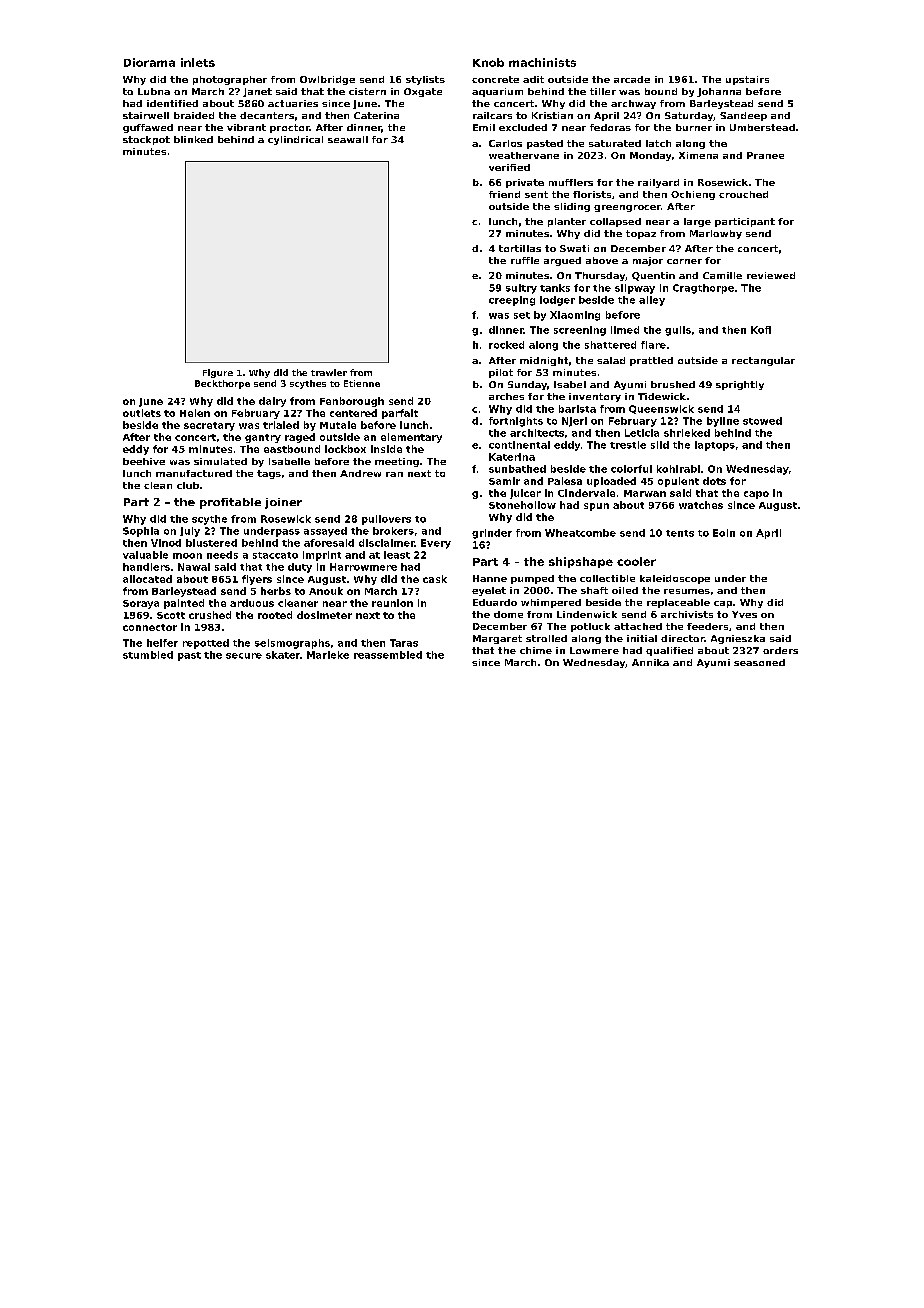  What do you see at coordinates (522, 315) in the document?
I see `set` at bounding box center [522, 315].
